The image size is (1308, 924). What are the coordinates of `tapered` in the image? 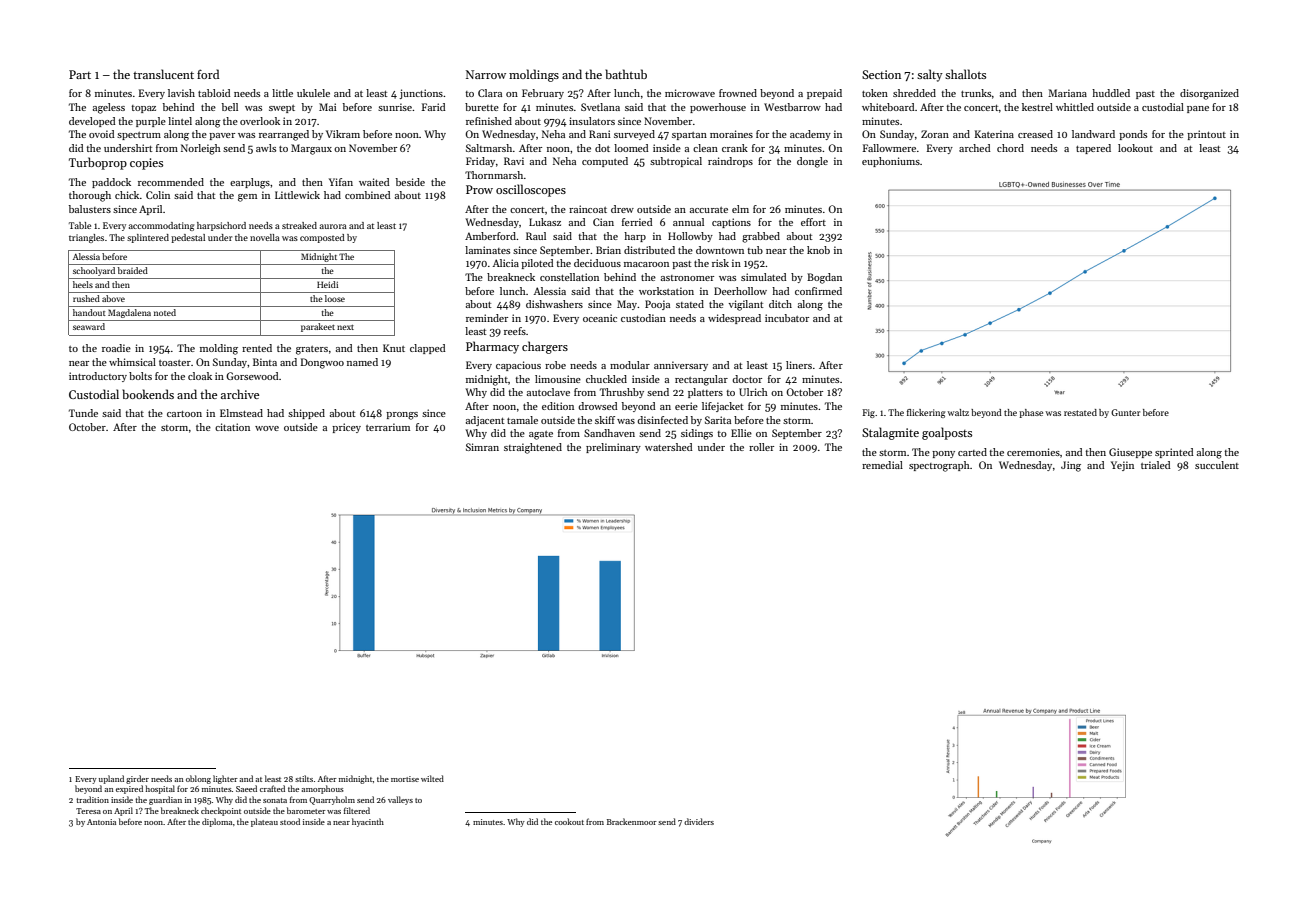 It's located at (1093, 149).
